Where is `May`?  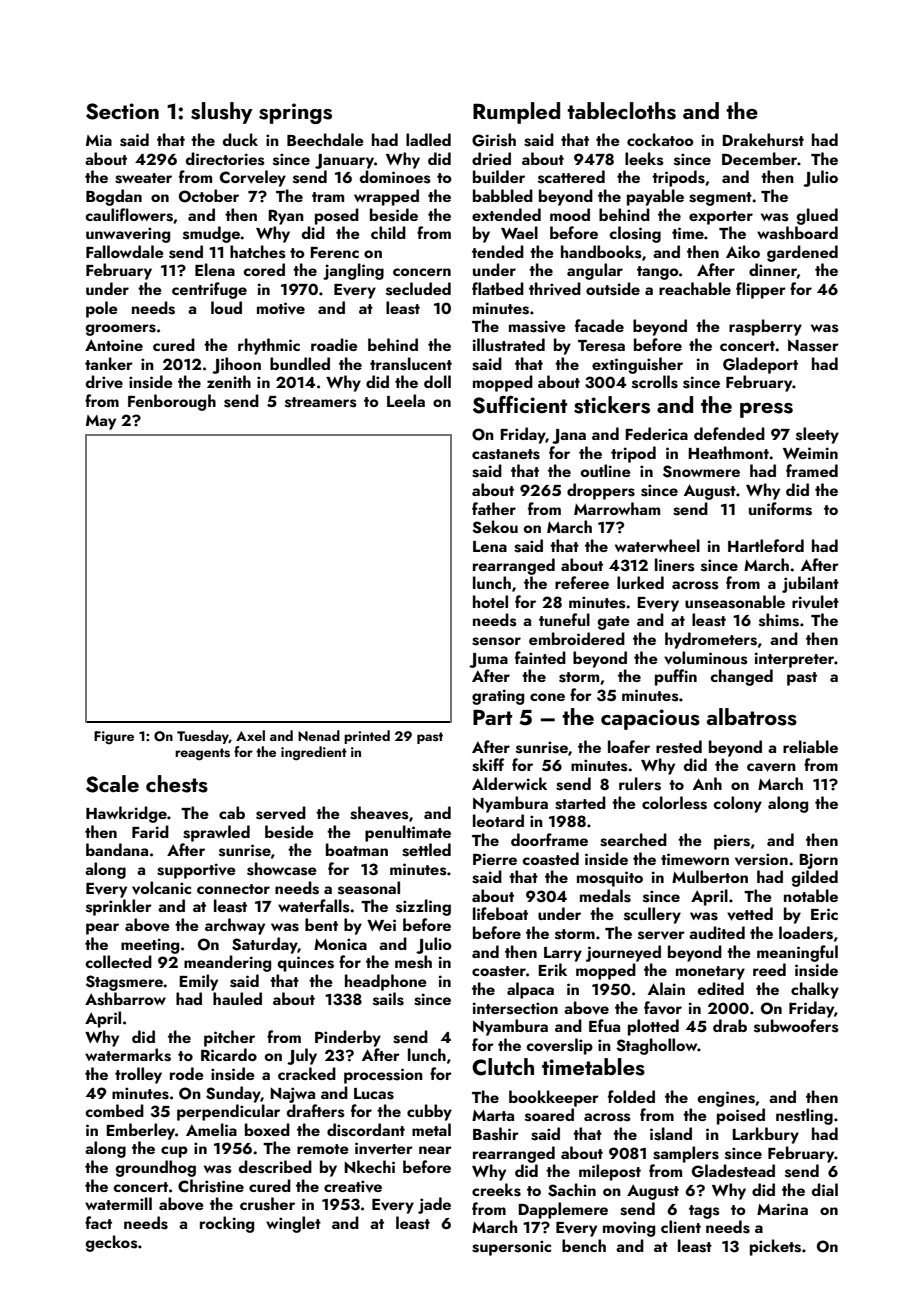 May is located at coordinates (101, 422).
